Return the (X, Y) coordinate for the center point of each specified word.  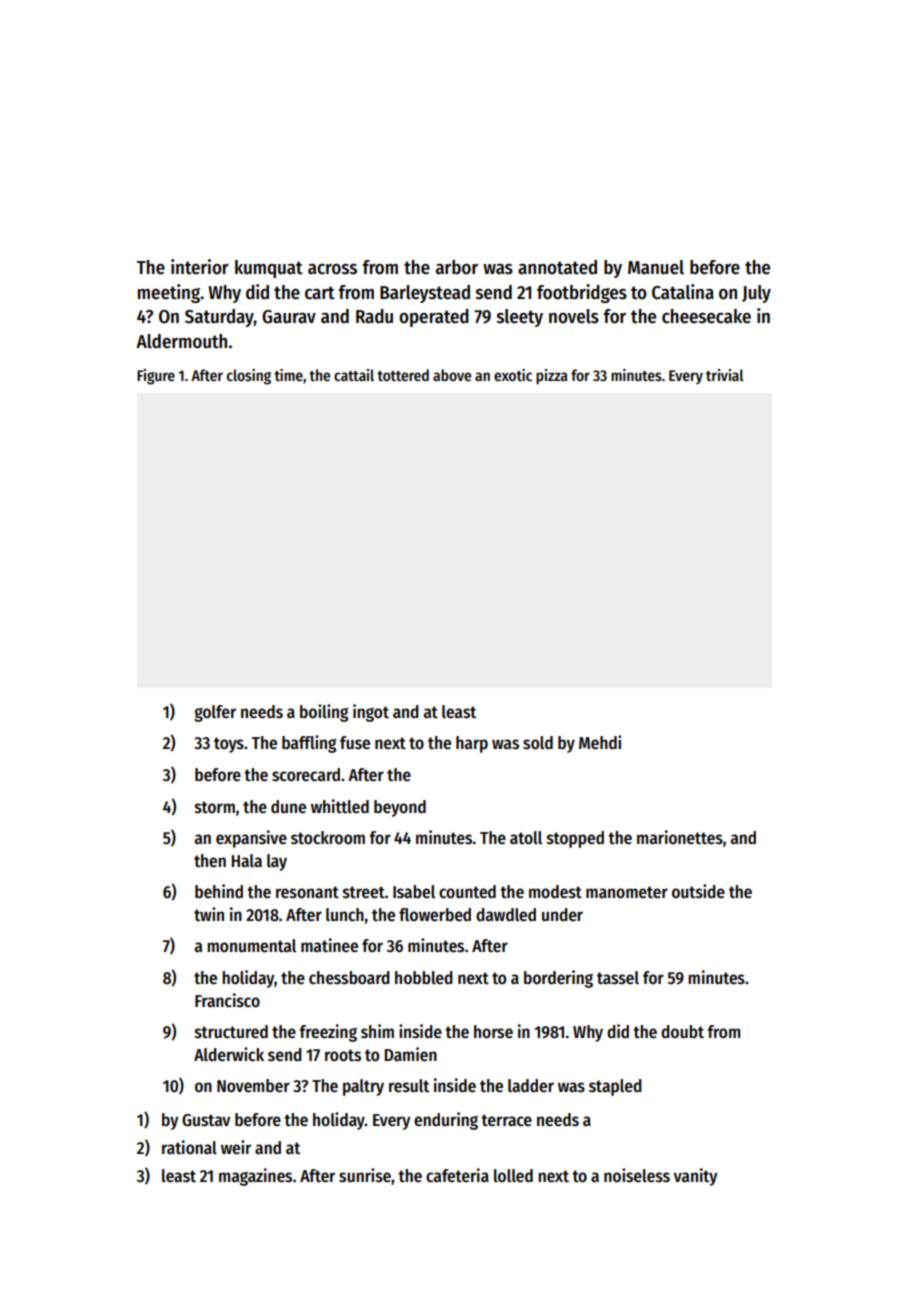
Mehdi (600, 742)
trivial (725, 375)
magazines (255, 1177)
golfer (215, 713)
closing (249, 377)
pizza (552, 377)
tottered (403, 375)
